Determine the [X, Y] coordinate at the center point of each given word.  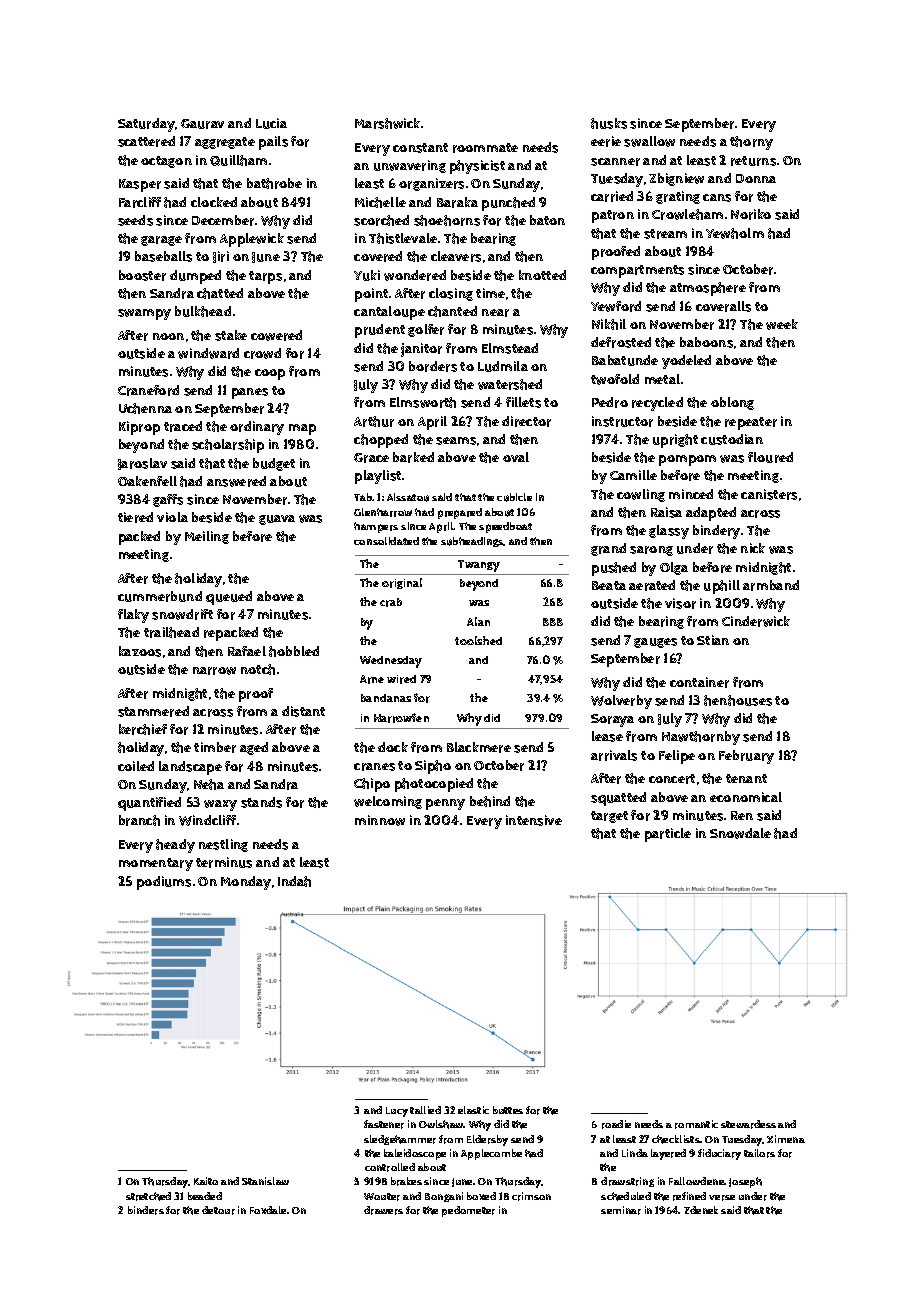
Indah [294, 881]
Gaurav [202, 124]
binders [146, 1210]
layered [668, 1154]
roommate [485, 148]
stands [261, 802]
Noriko [751, 214]
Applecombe [491, 1154]
